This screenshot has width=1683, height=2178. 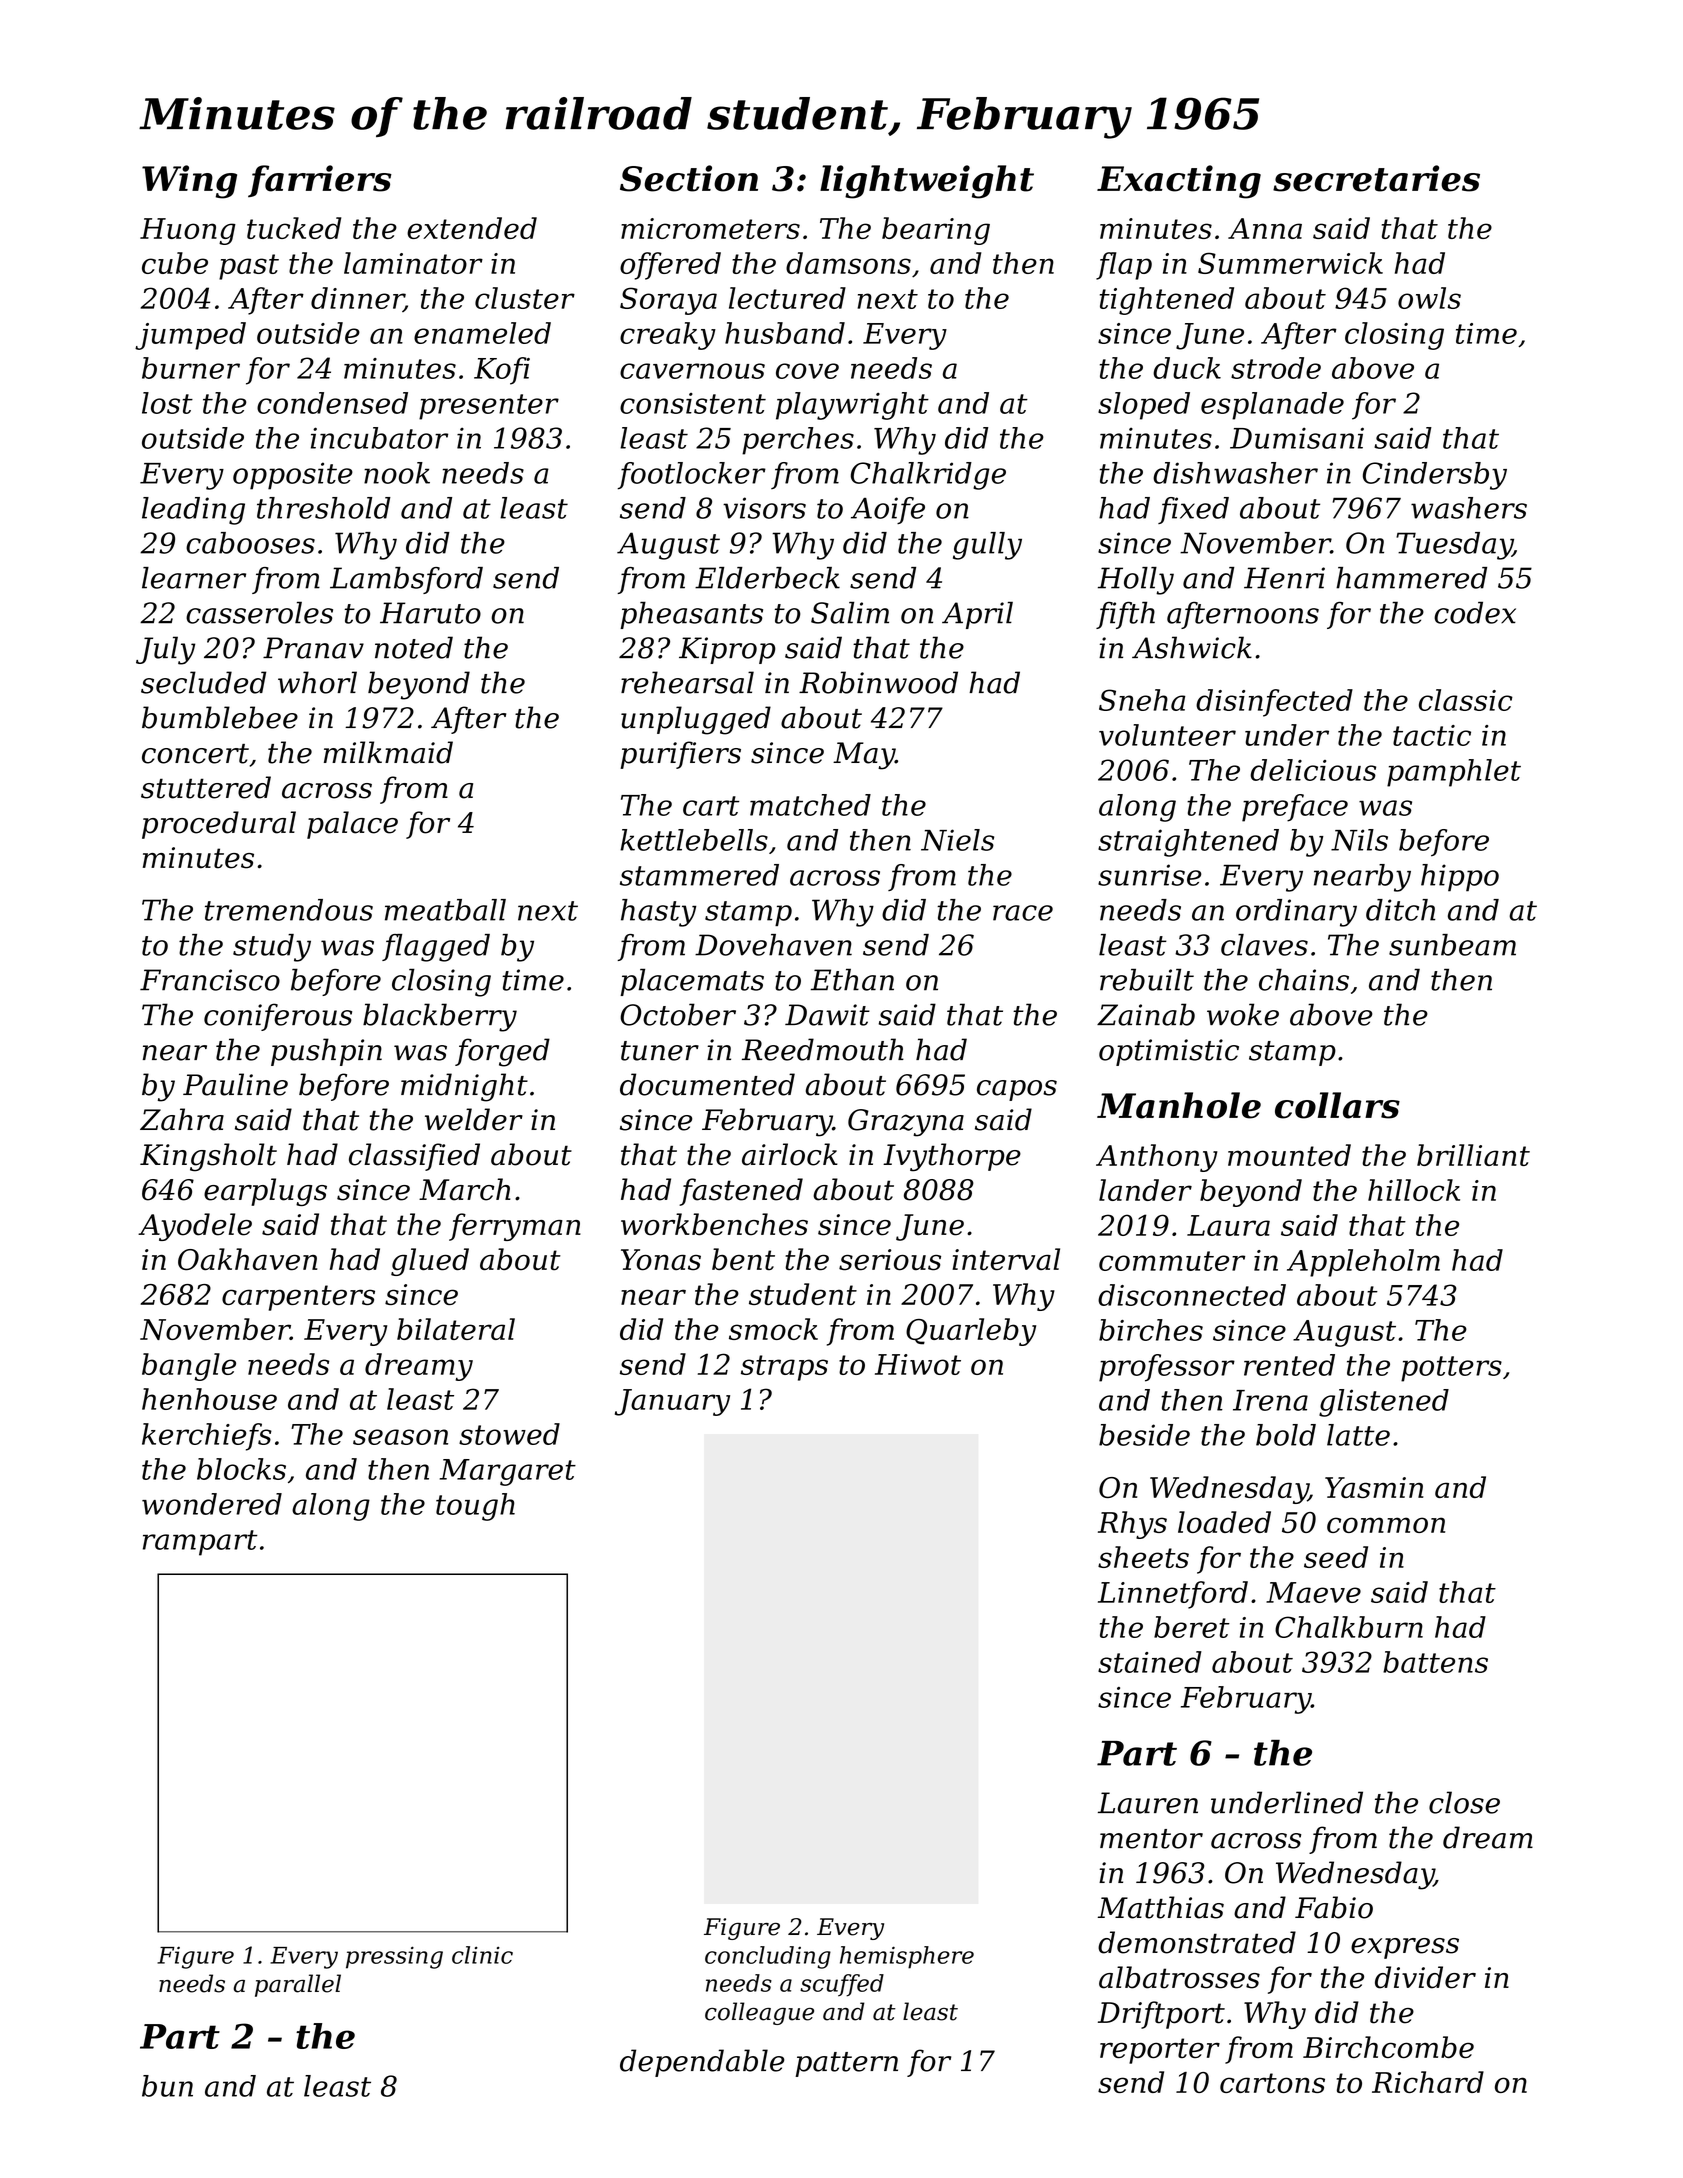 I want to click on Richard, so click(x=1428, y=2082).
